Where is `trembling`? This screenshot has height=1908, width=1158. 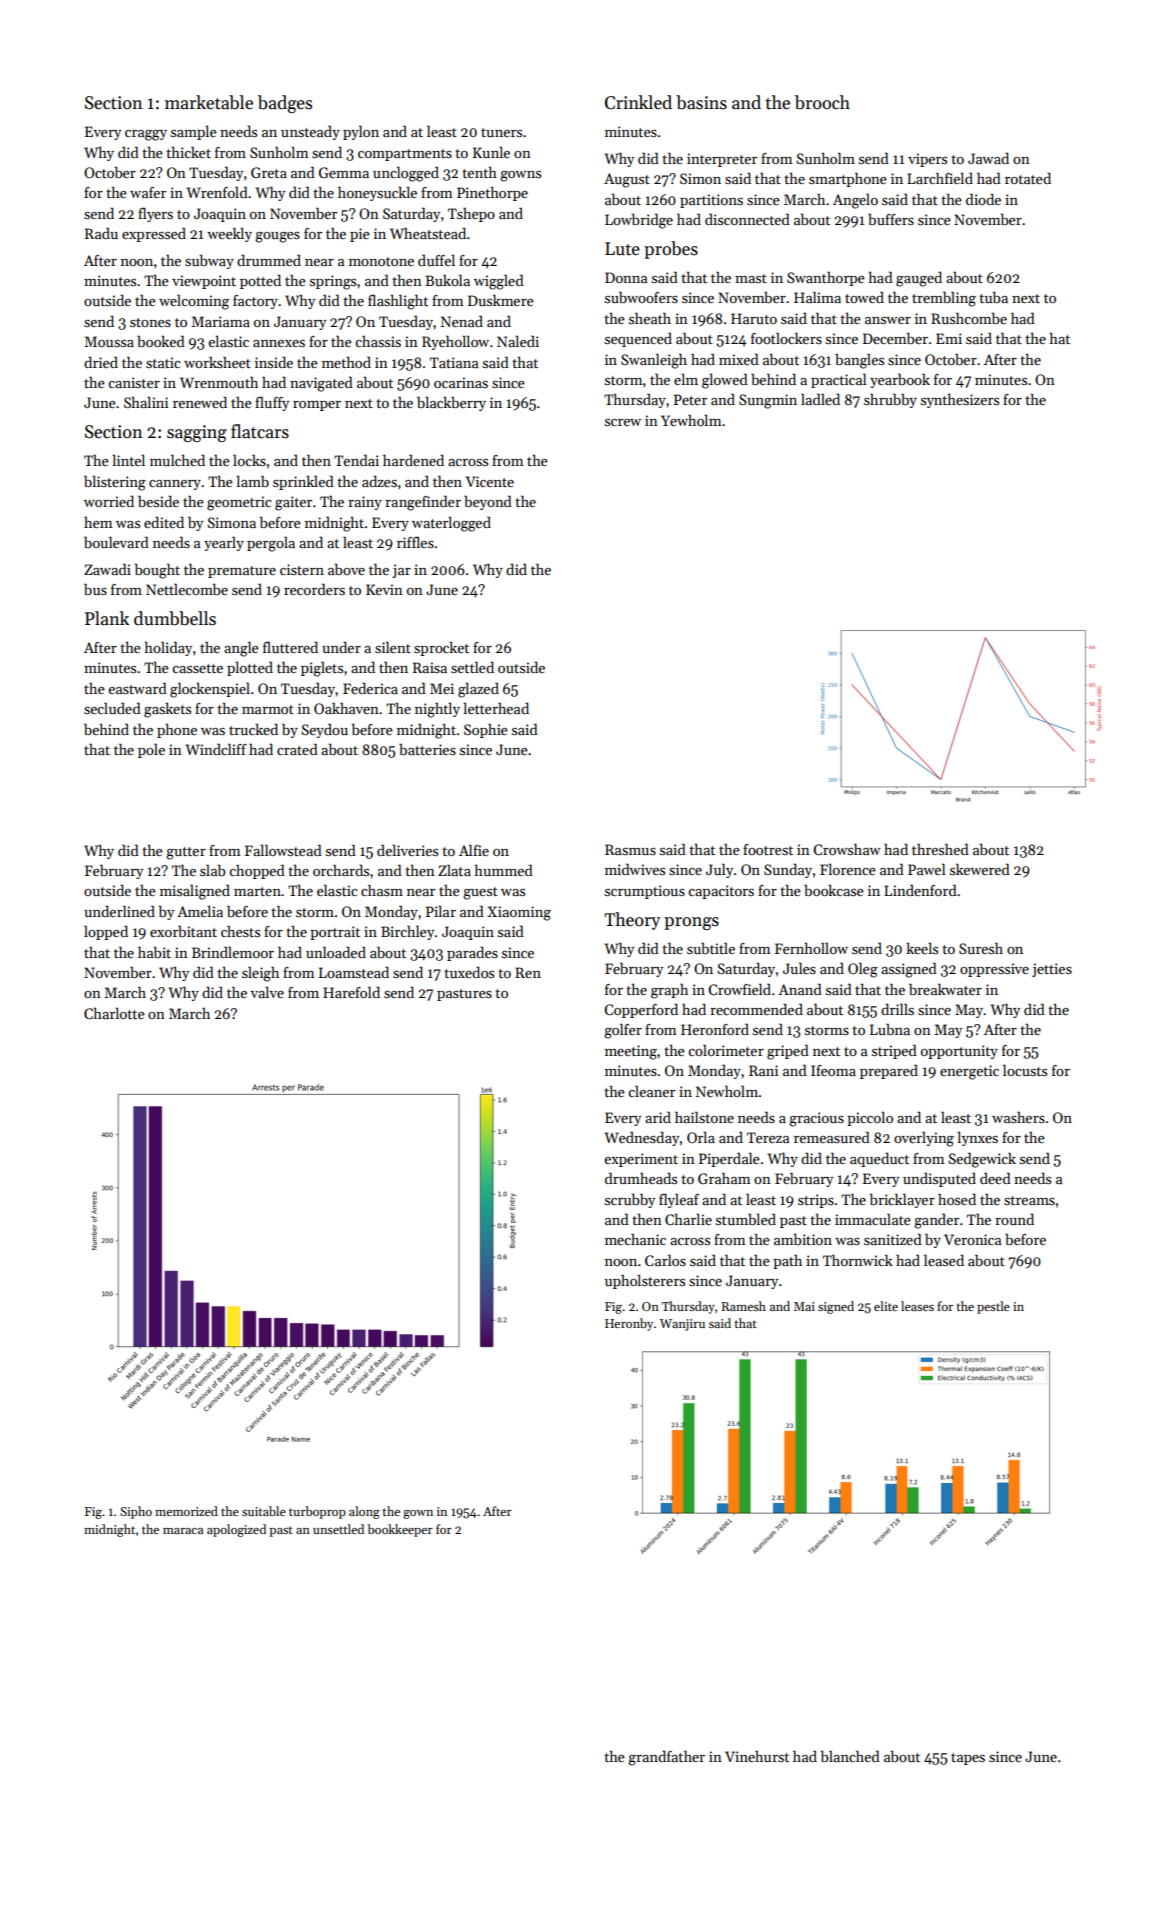
trembling is located at coordinates (944, 299).
